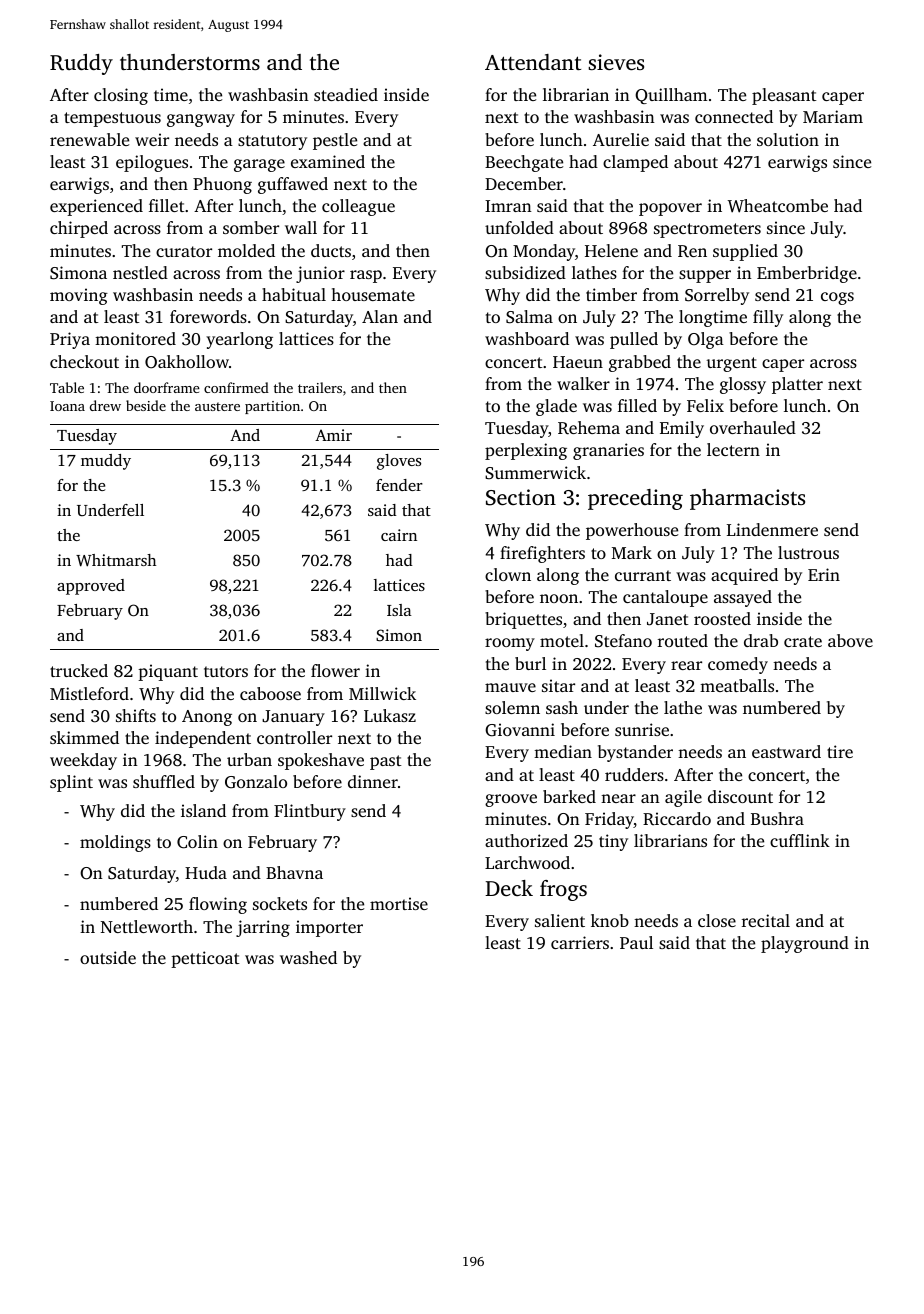 The height and width of the image is (1314, 924). I want to click on Whitmarsh, so click(116, 560).
